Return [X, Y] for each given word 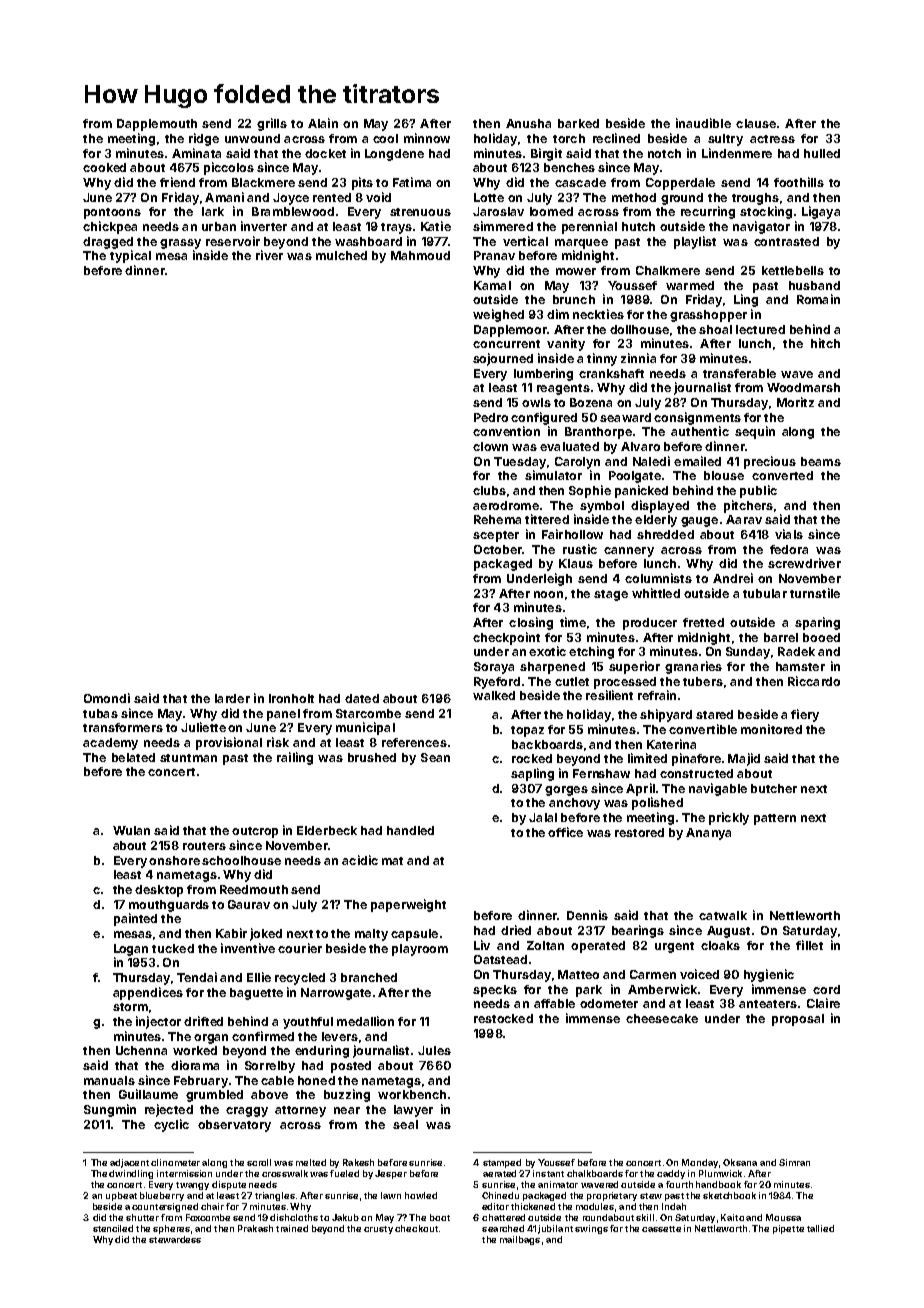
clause [756, 123]
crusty [378, 1230]
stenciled [113, 1228]
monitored [771, 729]
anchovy [574, 804]
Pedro [491, 417]
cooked [104, 167]
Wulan [131, 830]
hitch [825, 343]
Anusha [528, 123]
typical [130, 256]
